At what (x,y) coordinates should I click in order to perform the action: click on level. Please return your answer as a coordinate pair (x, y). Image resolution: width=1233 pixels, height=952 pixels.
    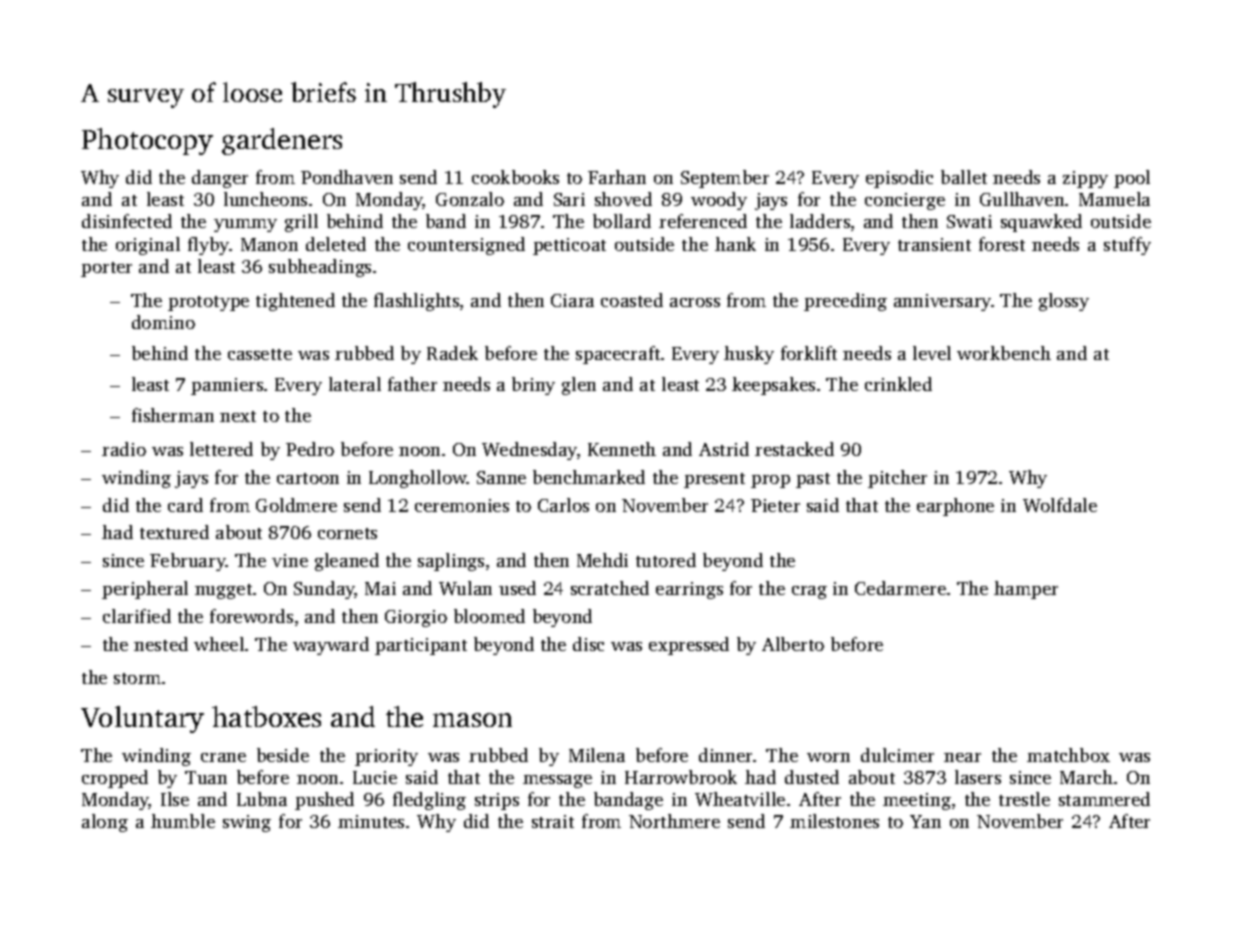
    Looking at the image, I should click on (932, 353).
